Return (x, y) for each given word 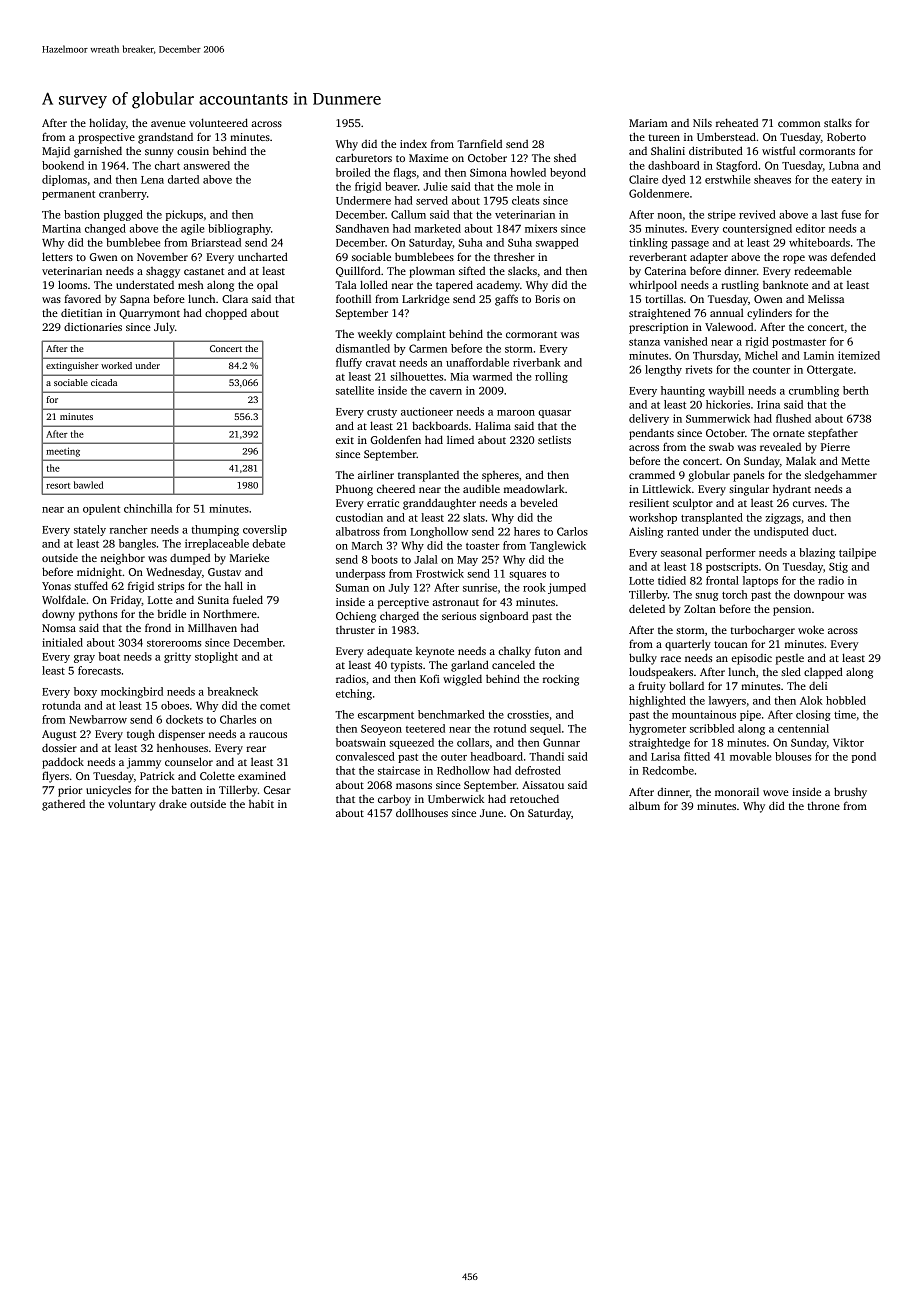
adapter (709, 258)
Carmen (428, 348)
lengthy (663, 370)
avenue (168, 124)
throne (824, 805)
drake (173, 803)
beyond (568, 173)
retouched (534, 798)
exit (345, 440)
